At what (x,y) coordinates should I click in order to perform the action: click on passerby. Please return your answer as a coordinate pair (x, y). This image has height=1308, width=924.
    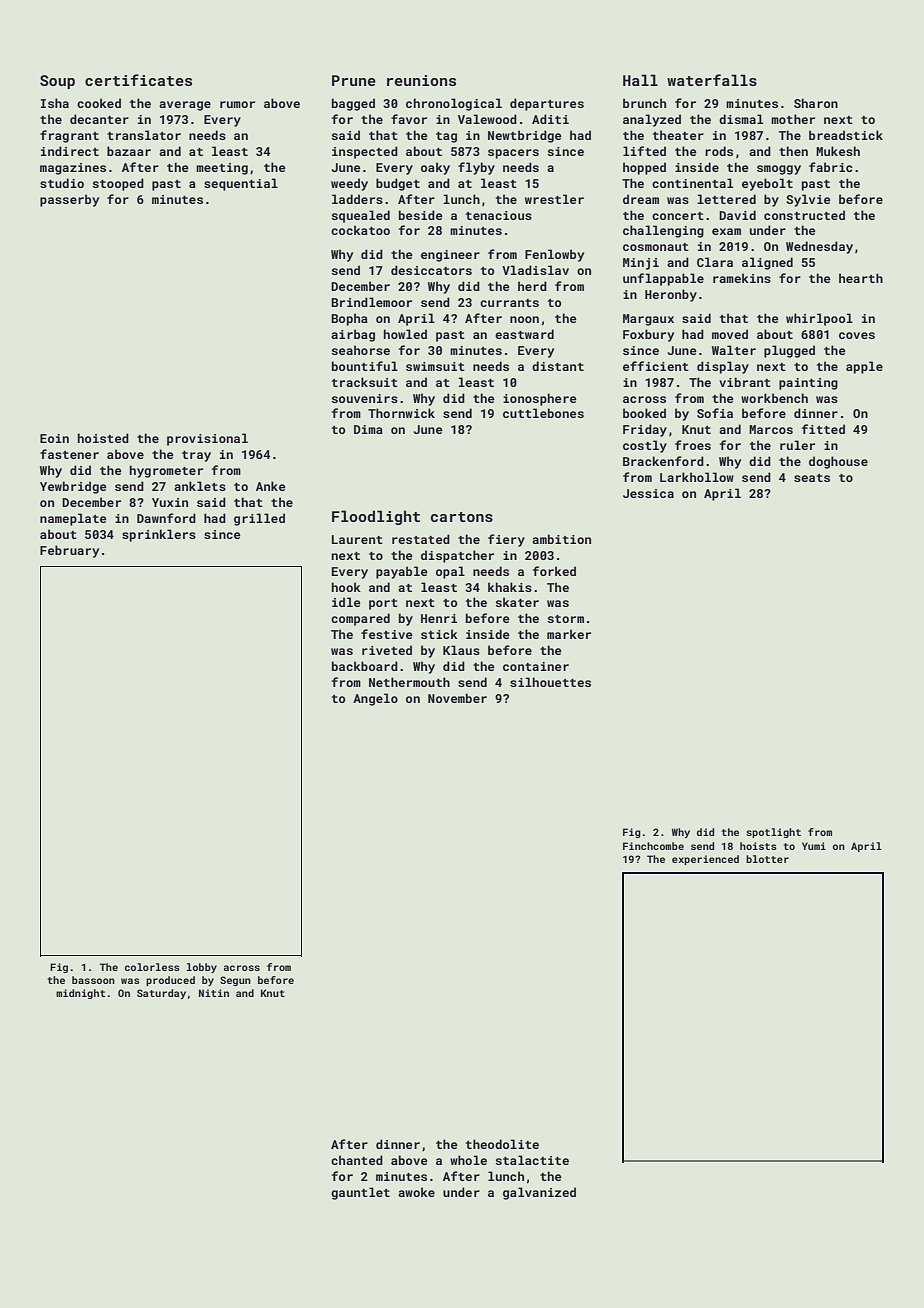
    Looking at the image, I should click on (69, 200).
